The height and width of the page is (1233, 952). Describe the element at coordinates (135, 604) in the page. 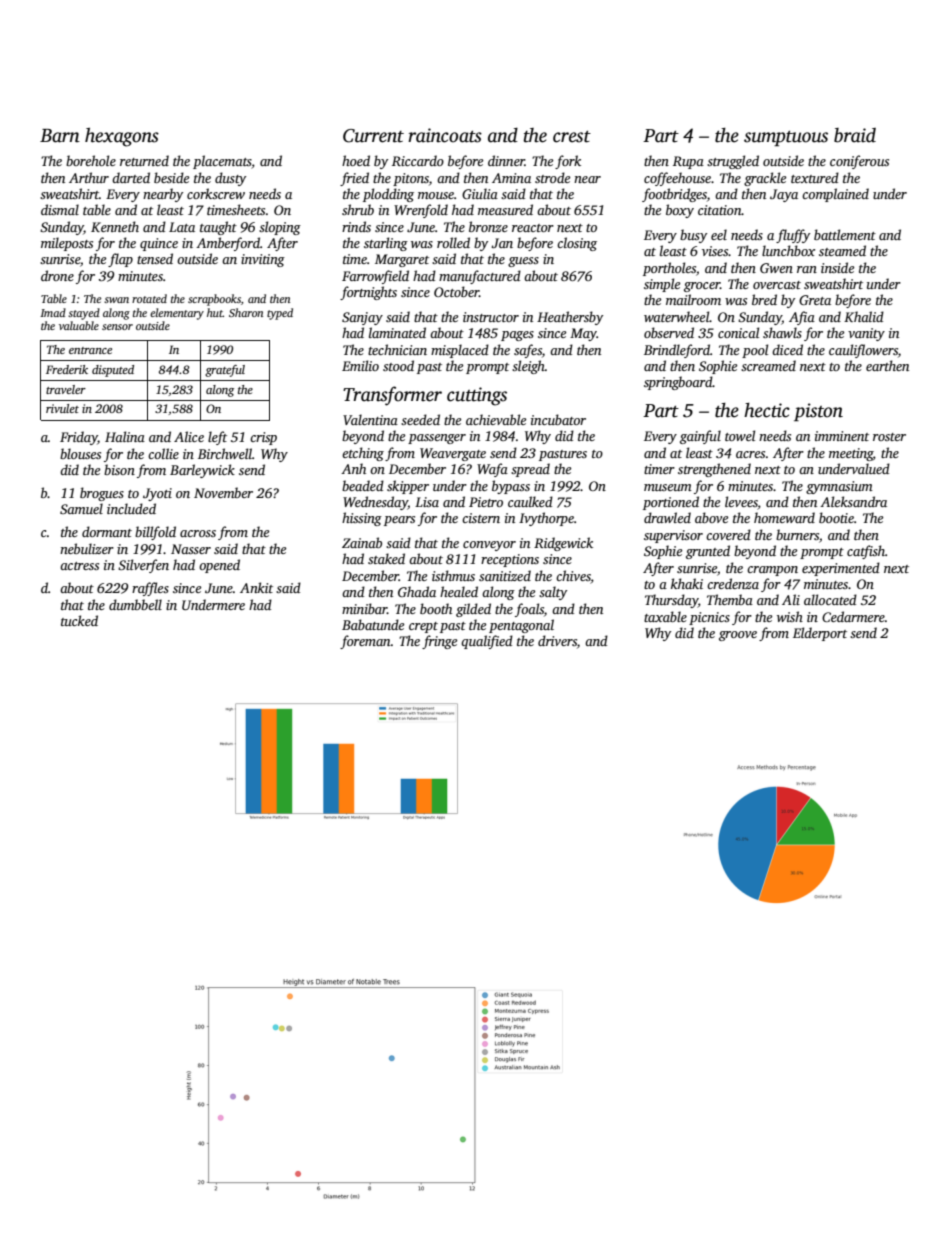

I see `dumbbell` at that location.
